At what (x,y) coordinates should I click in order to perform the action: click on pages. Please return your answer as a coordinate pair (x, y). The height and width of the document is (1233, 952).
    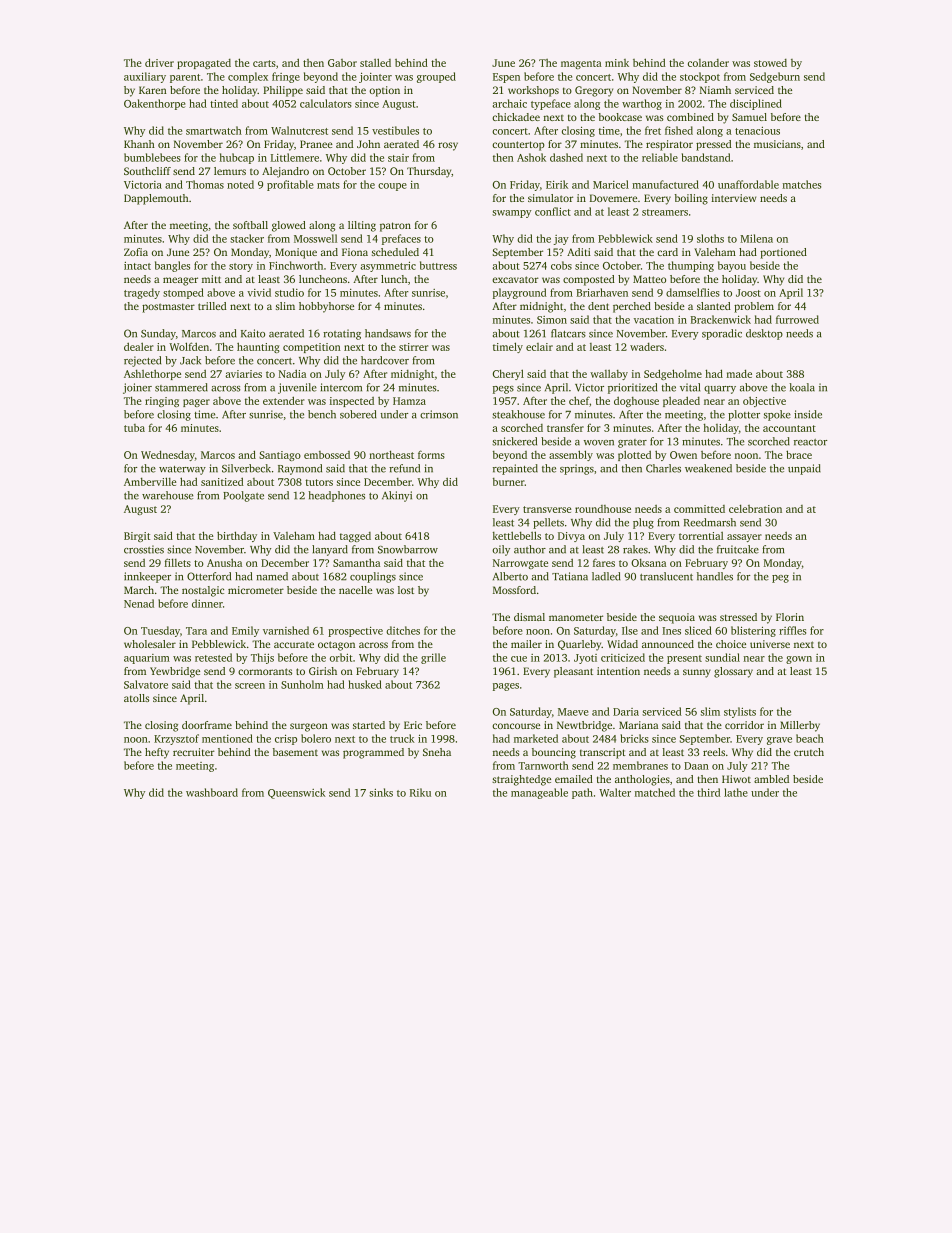
    Looking at the image, I should click on (506, 687).
